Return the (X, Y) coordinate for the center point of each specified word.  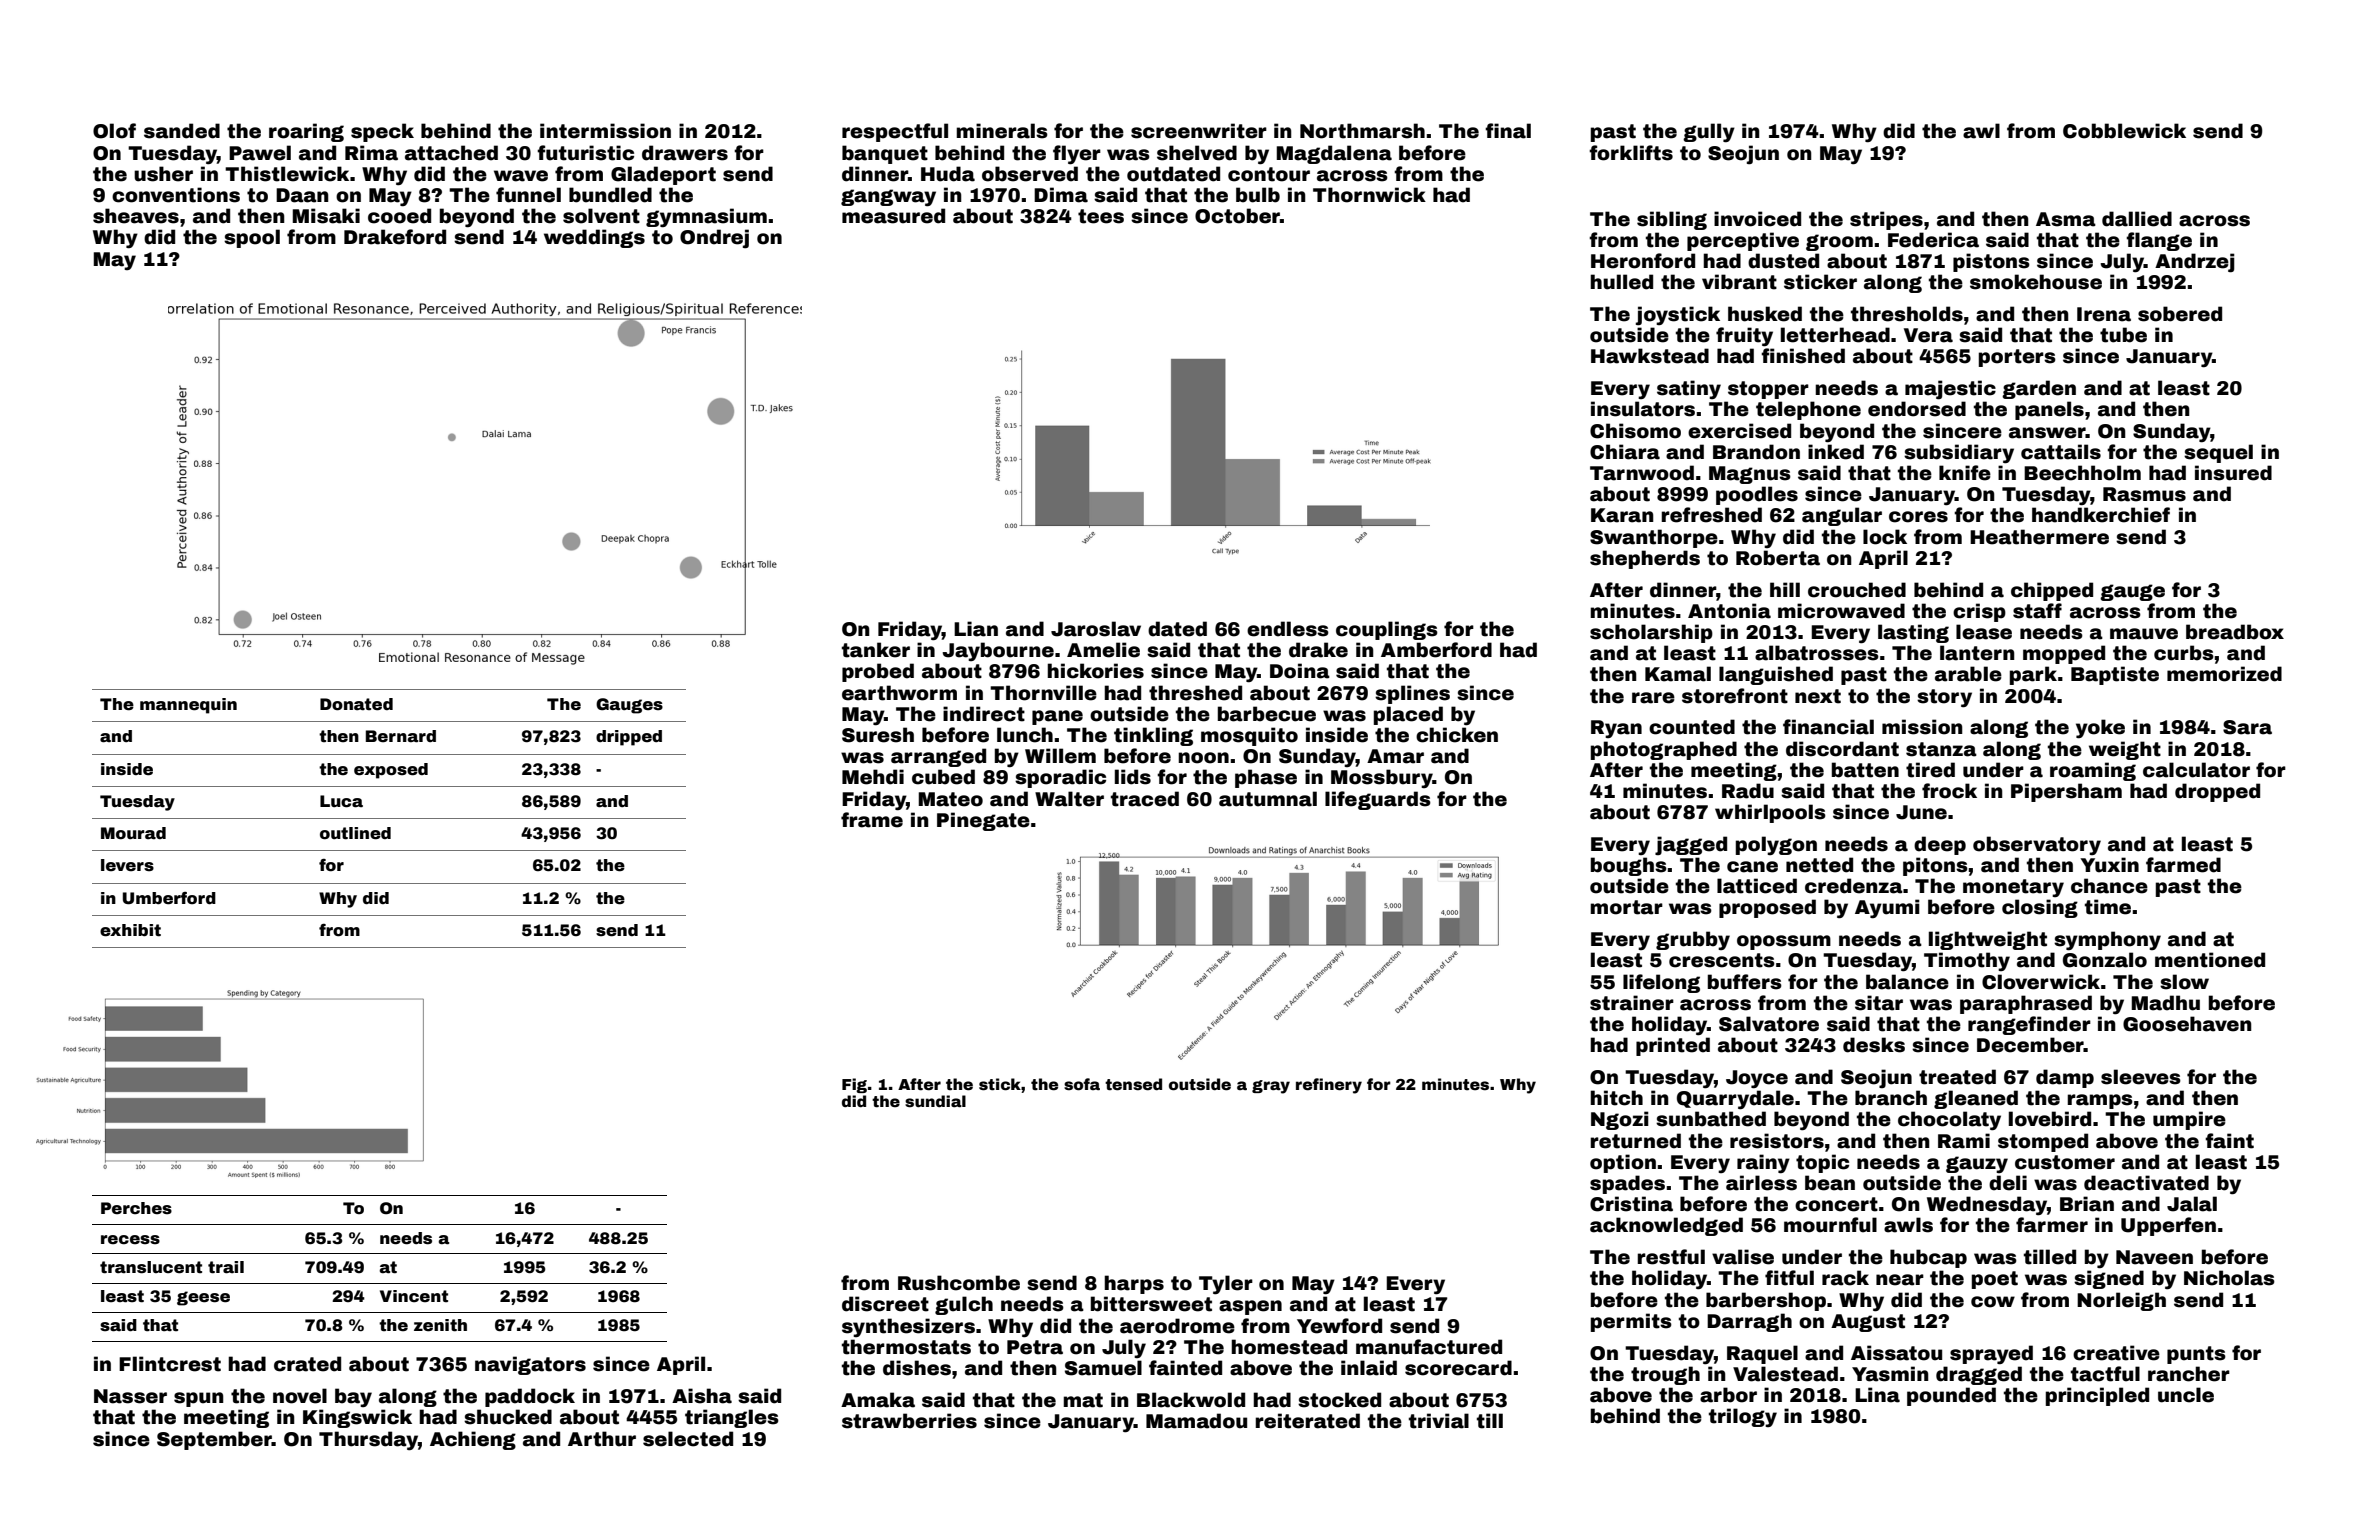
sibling (1672, 220)
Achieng (473, 1440)
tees (1101, 216)
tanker (876, 650)
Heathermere (2039, 537)
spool (252, 238)
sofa (1082, 1084)
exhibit (130, 930)
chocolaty (1949, 1121)
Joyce (1757, 1079)
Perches (136, 1208)
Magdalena (1334, 154)
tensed (1133, 1084)
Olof (114, 131)
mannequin (188, 706)
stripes (1886, 220)
